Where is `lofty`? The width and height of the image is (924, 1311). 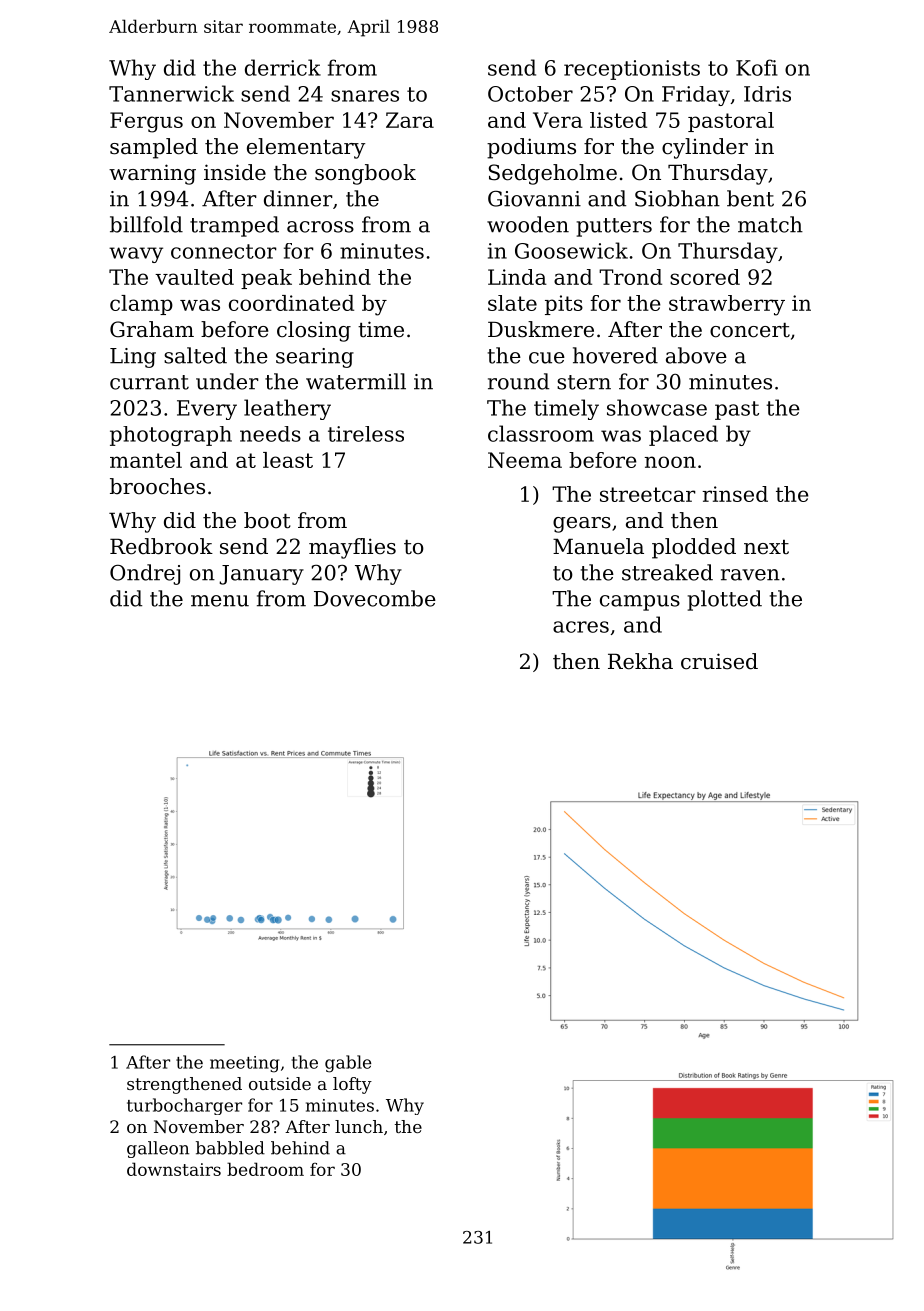 lofty is located at coordinates (352, 1085).
